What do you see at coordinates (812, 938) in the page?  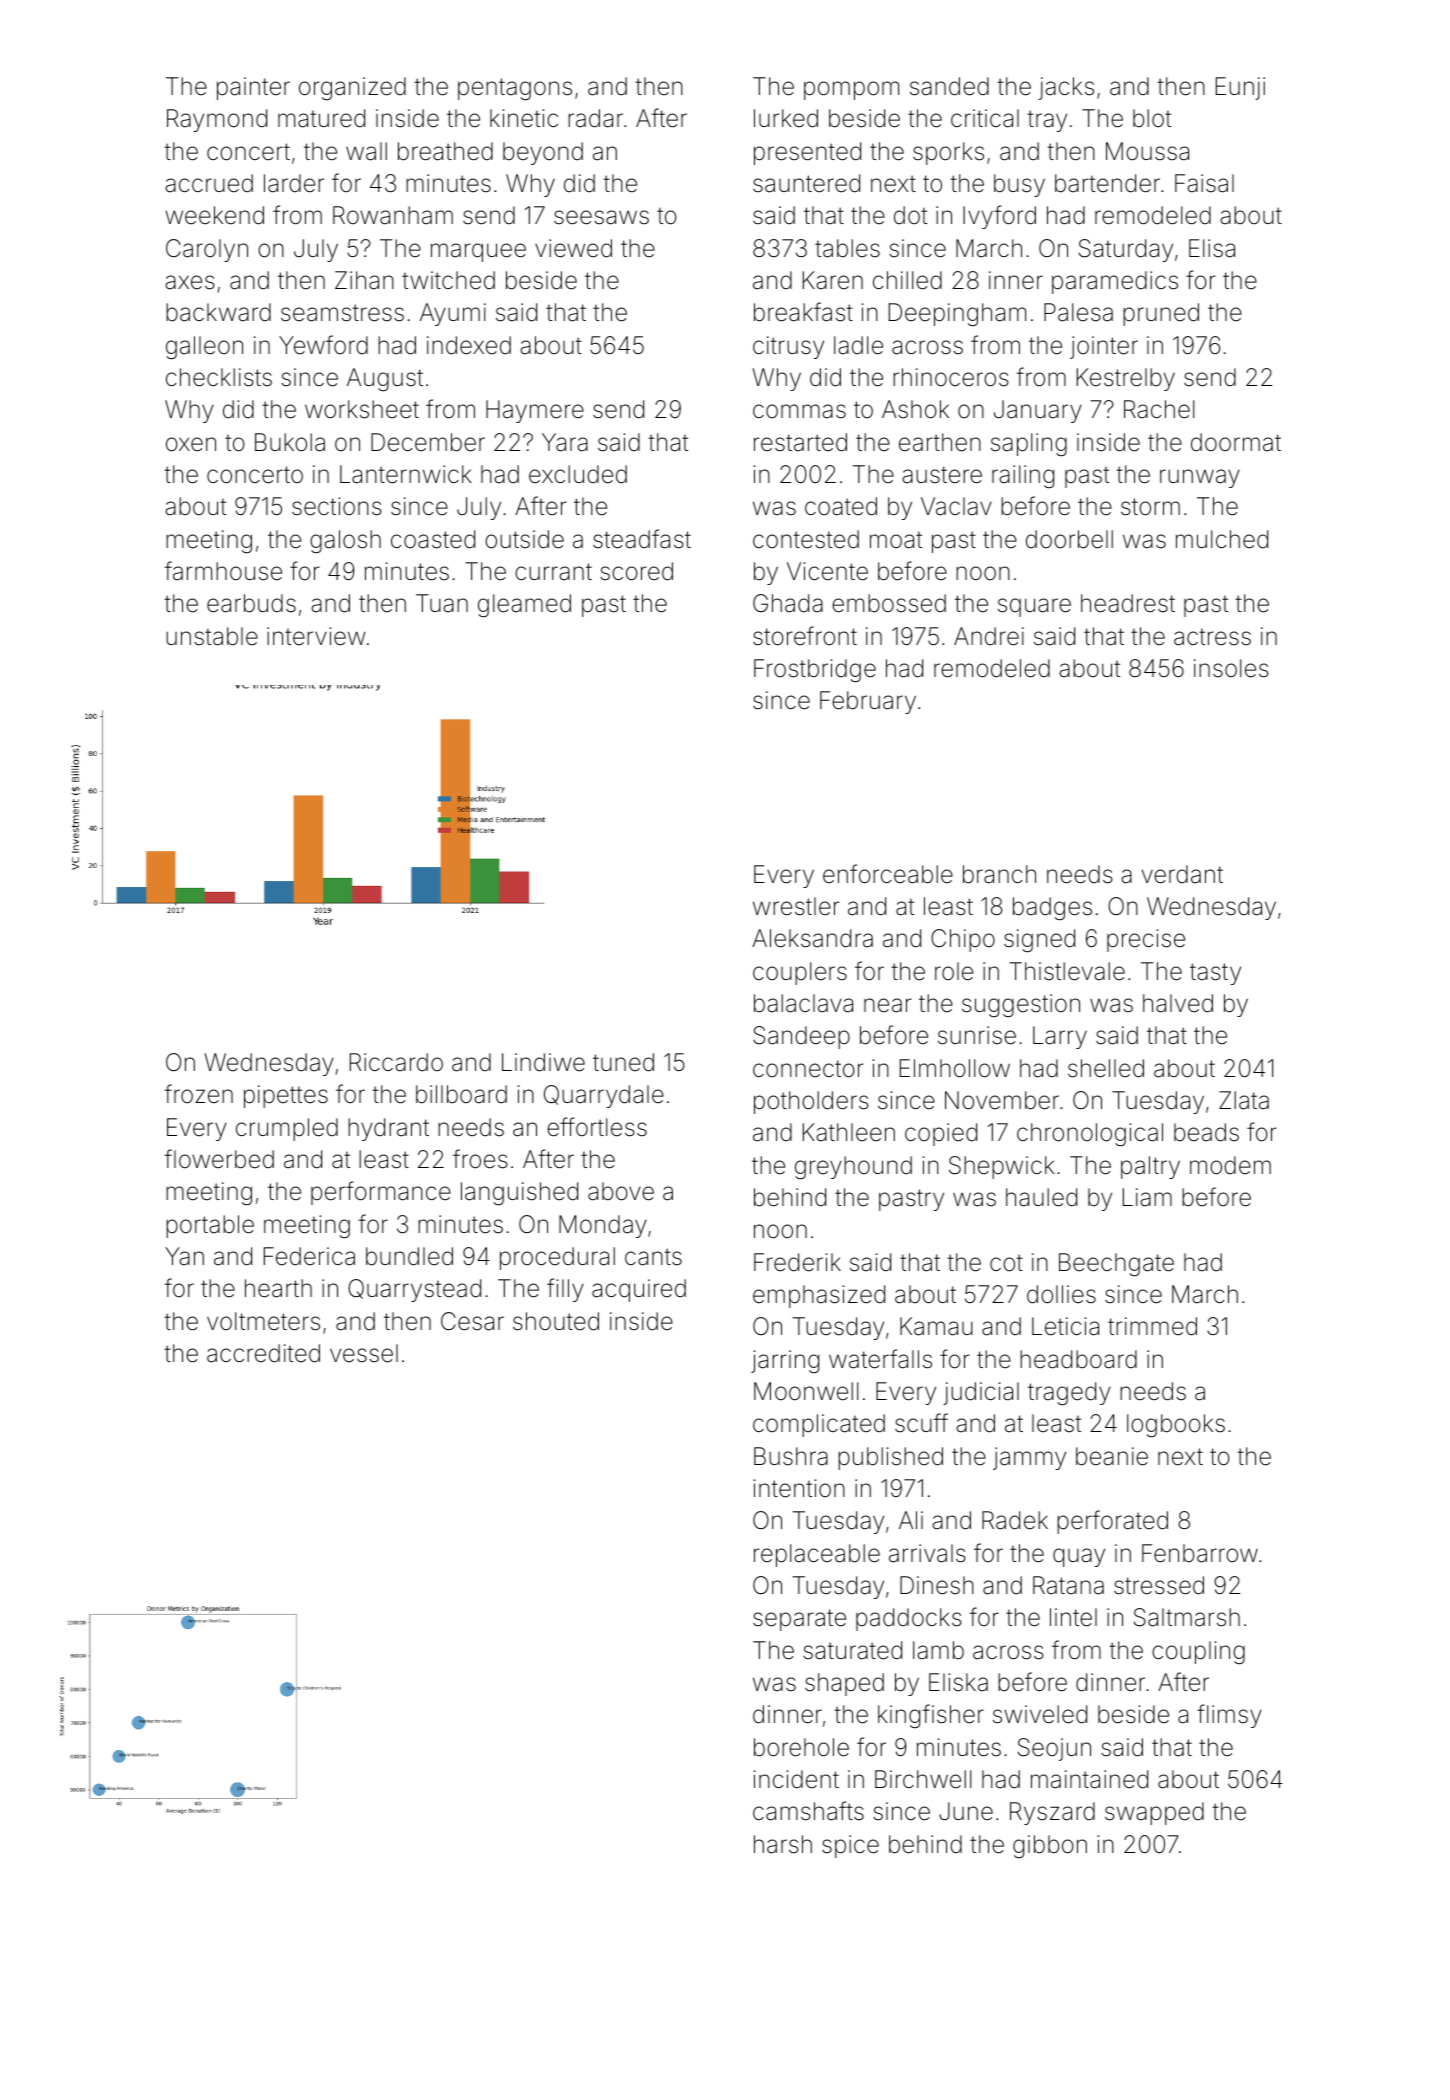 I see `Aleksandra` at bounding box center [812, 938].
